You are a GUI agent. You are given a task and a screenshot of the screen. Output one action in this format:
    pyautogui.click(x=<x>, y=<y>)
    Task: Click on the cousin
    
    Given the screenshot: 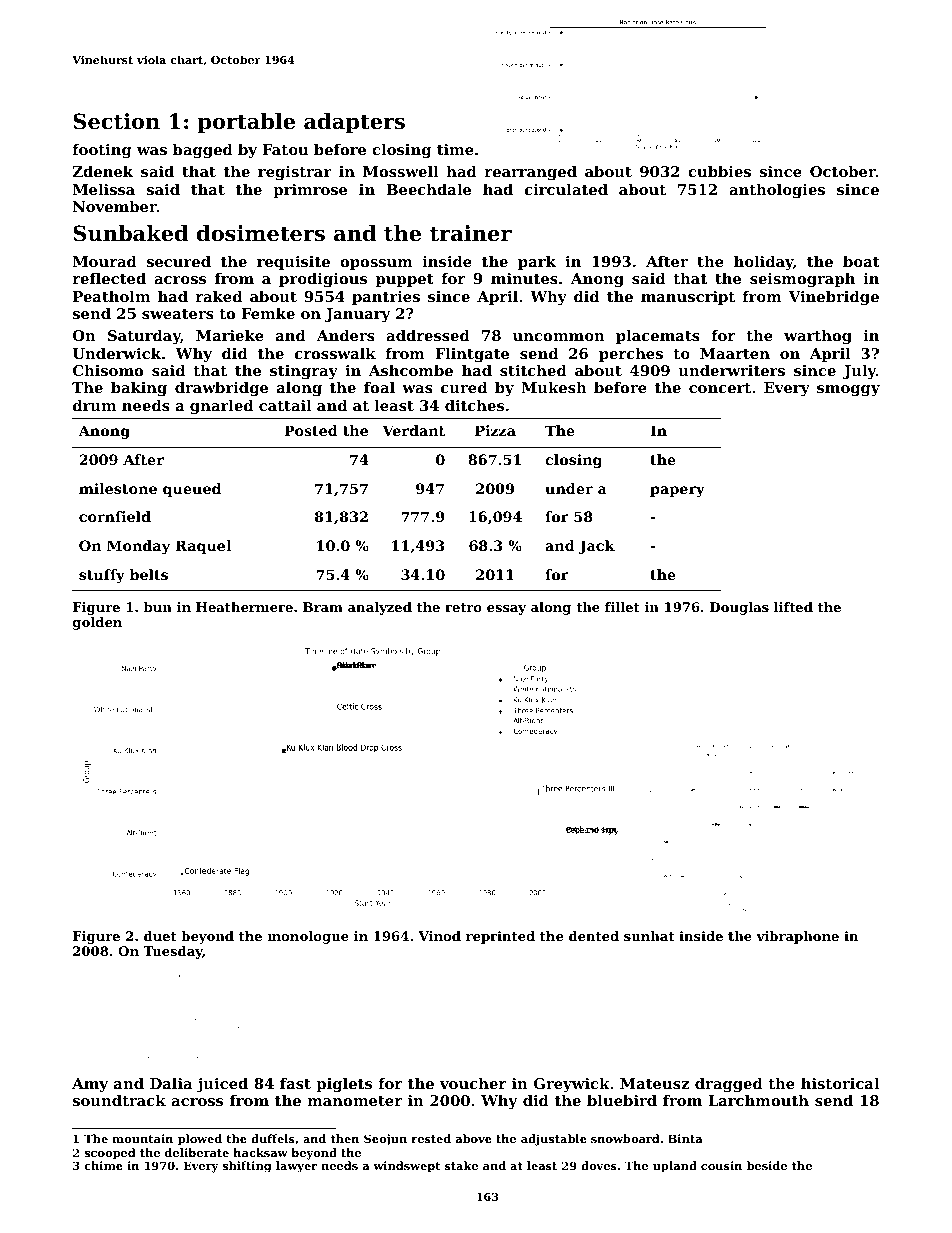 What is the action you would take?
    pyautogui.click(x=721, y=1165)
